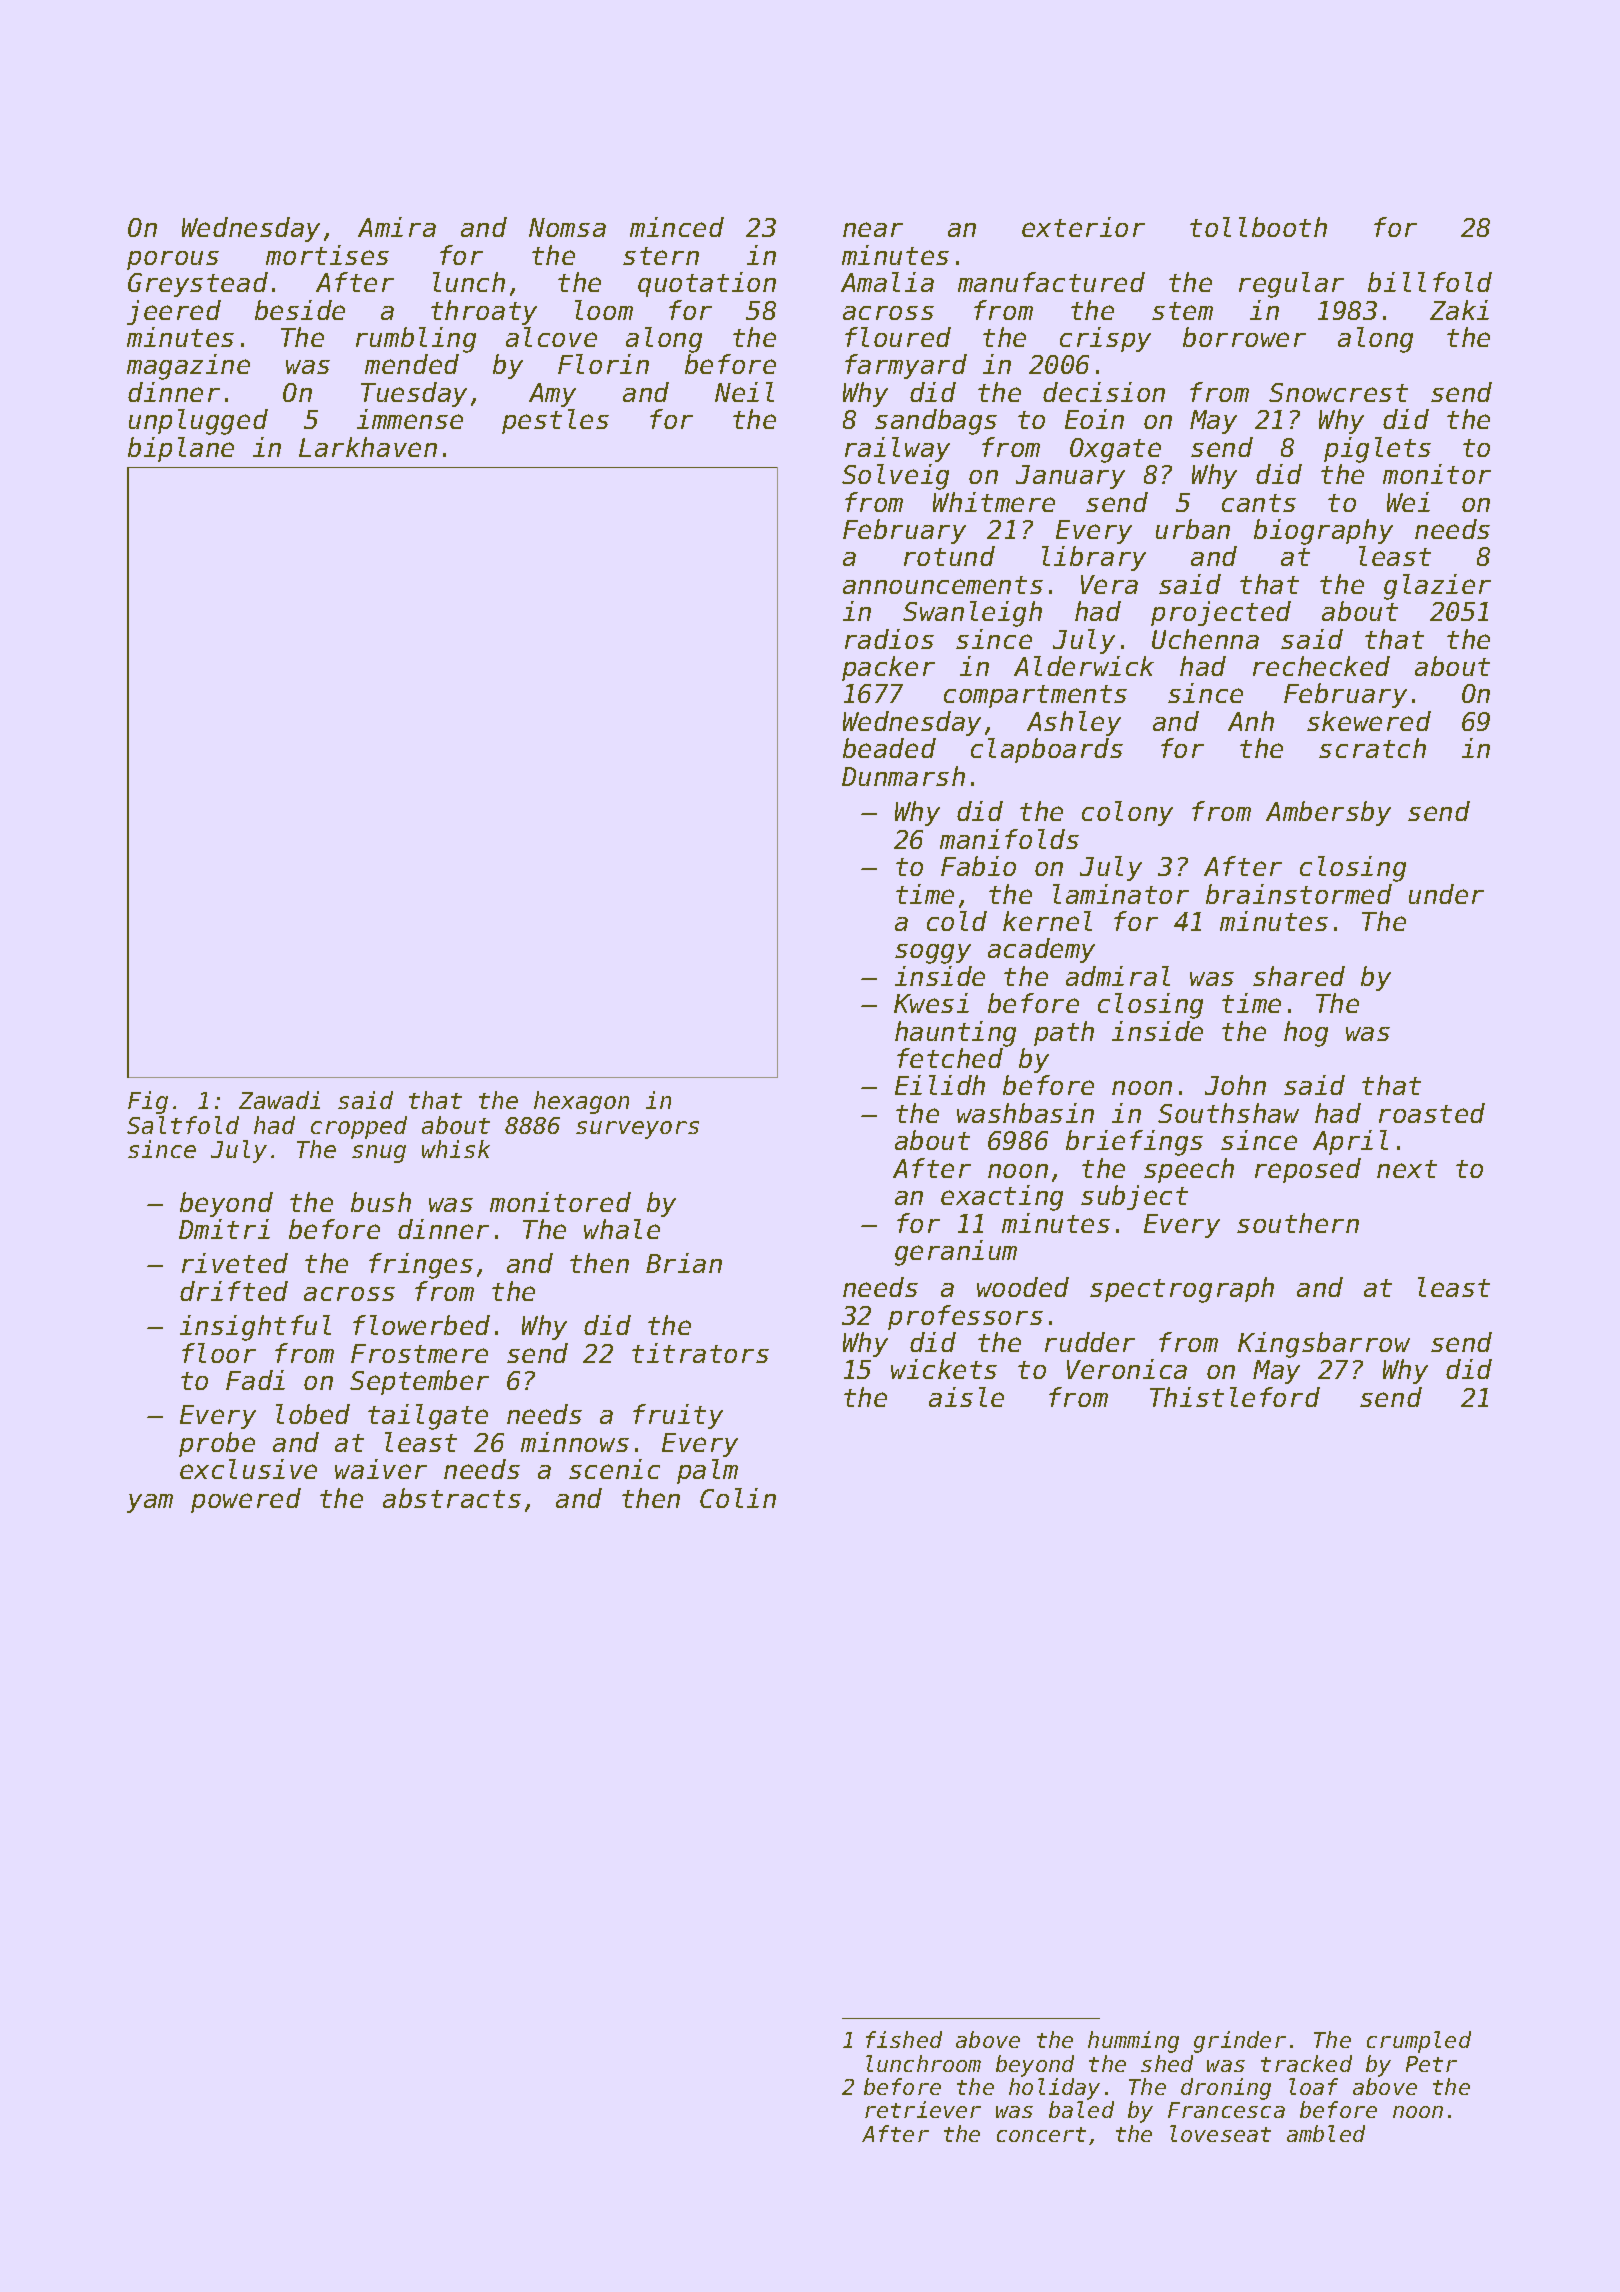  Describe the element at coordinates (368, 447) in the document. I see `Larkhaven` at that location.
